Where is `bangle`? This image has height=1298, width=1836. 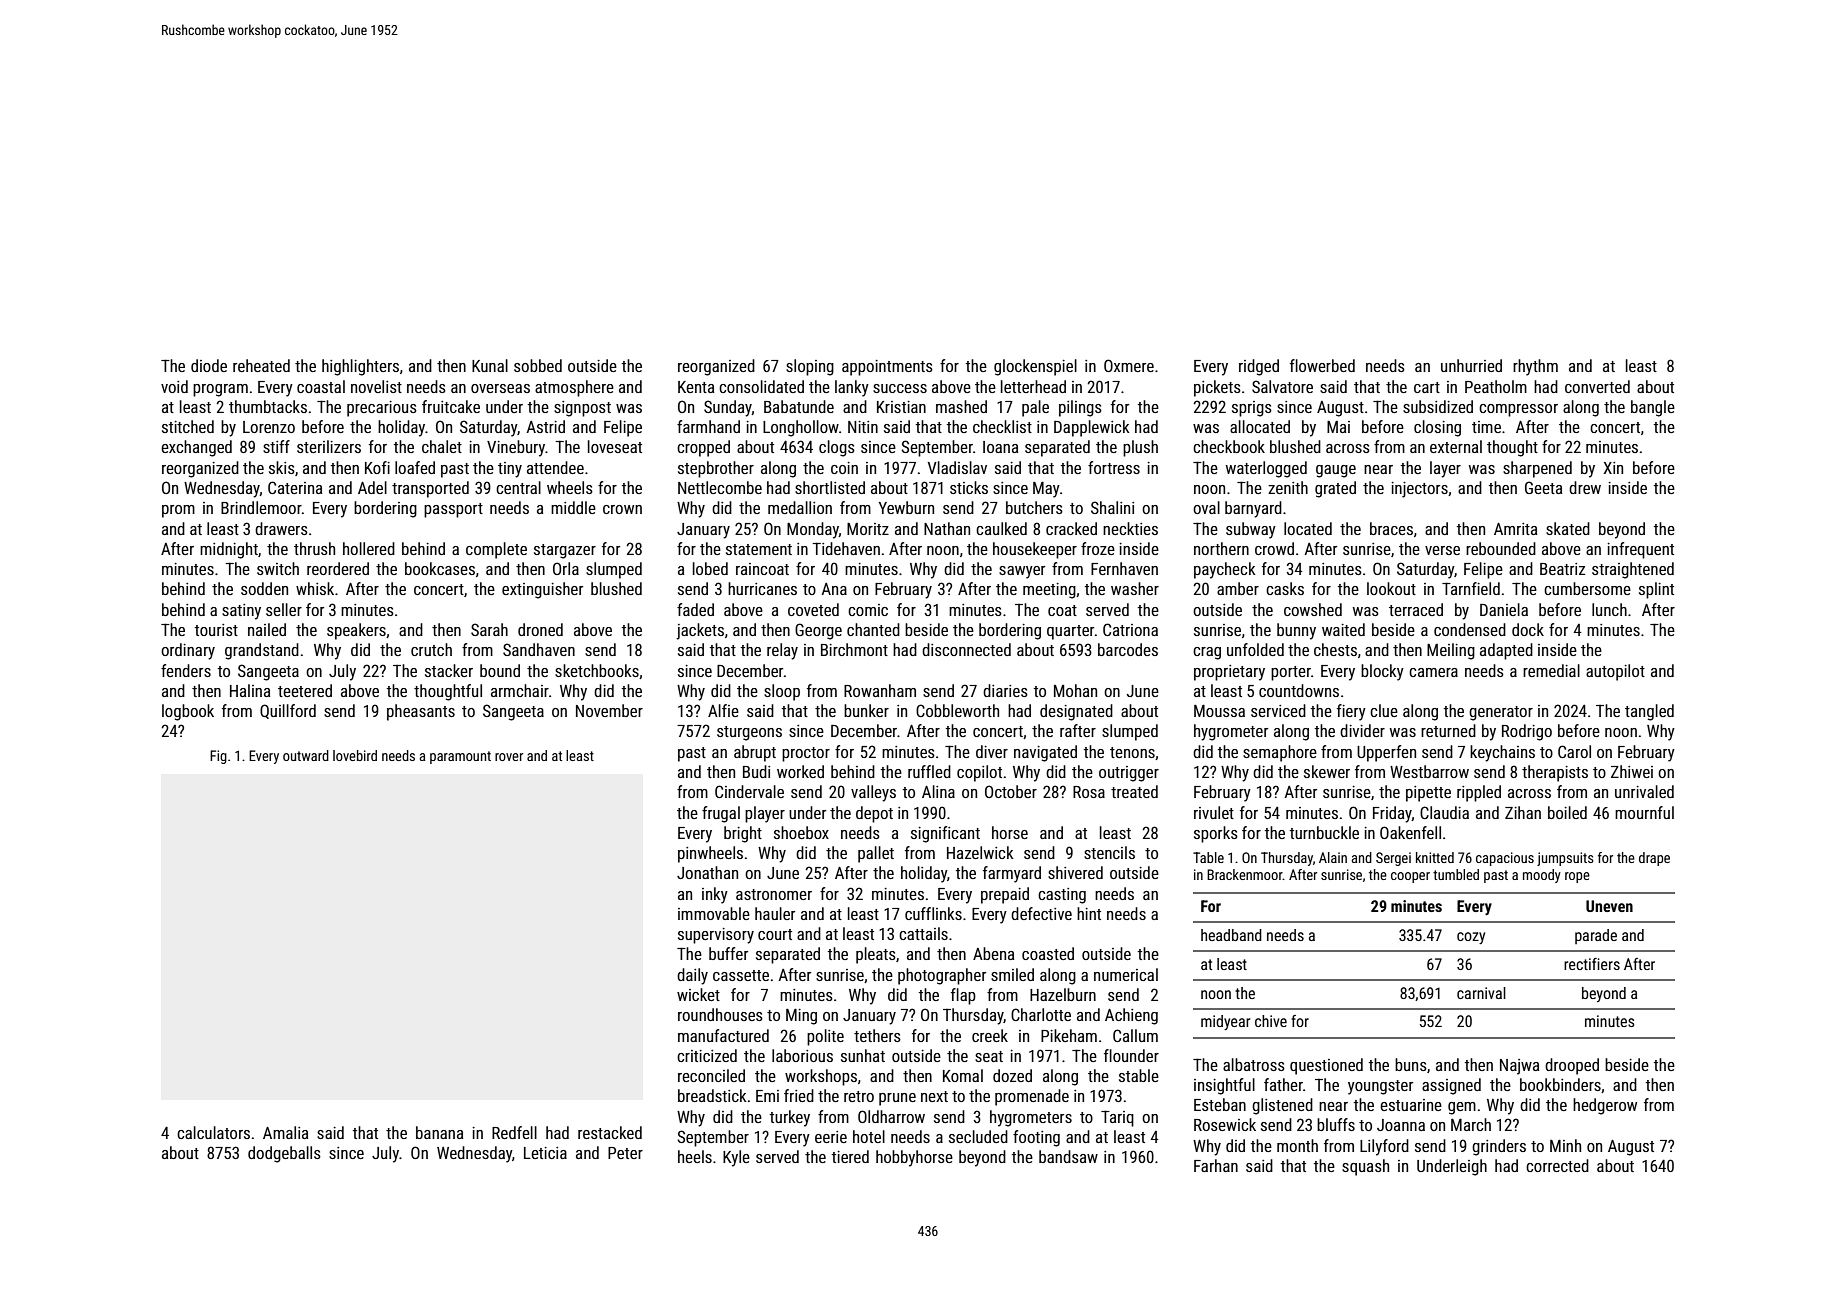
bangle is located at coordinates (1653, 408).
